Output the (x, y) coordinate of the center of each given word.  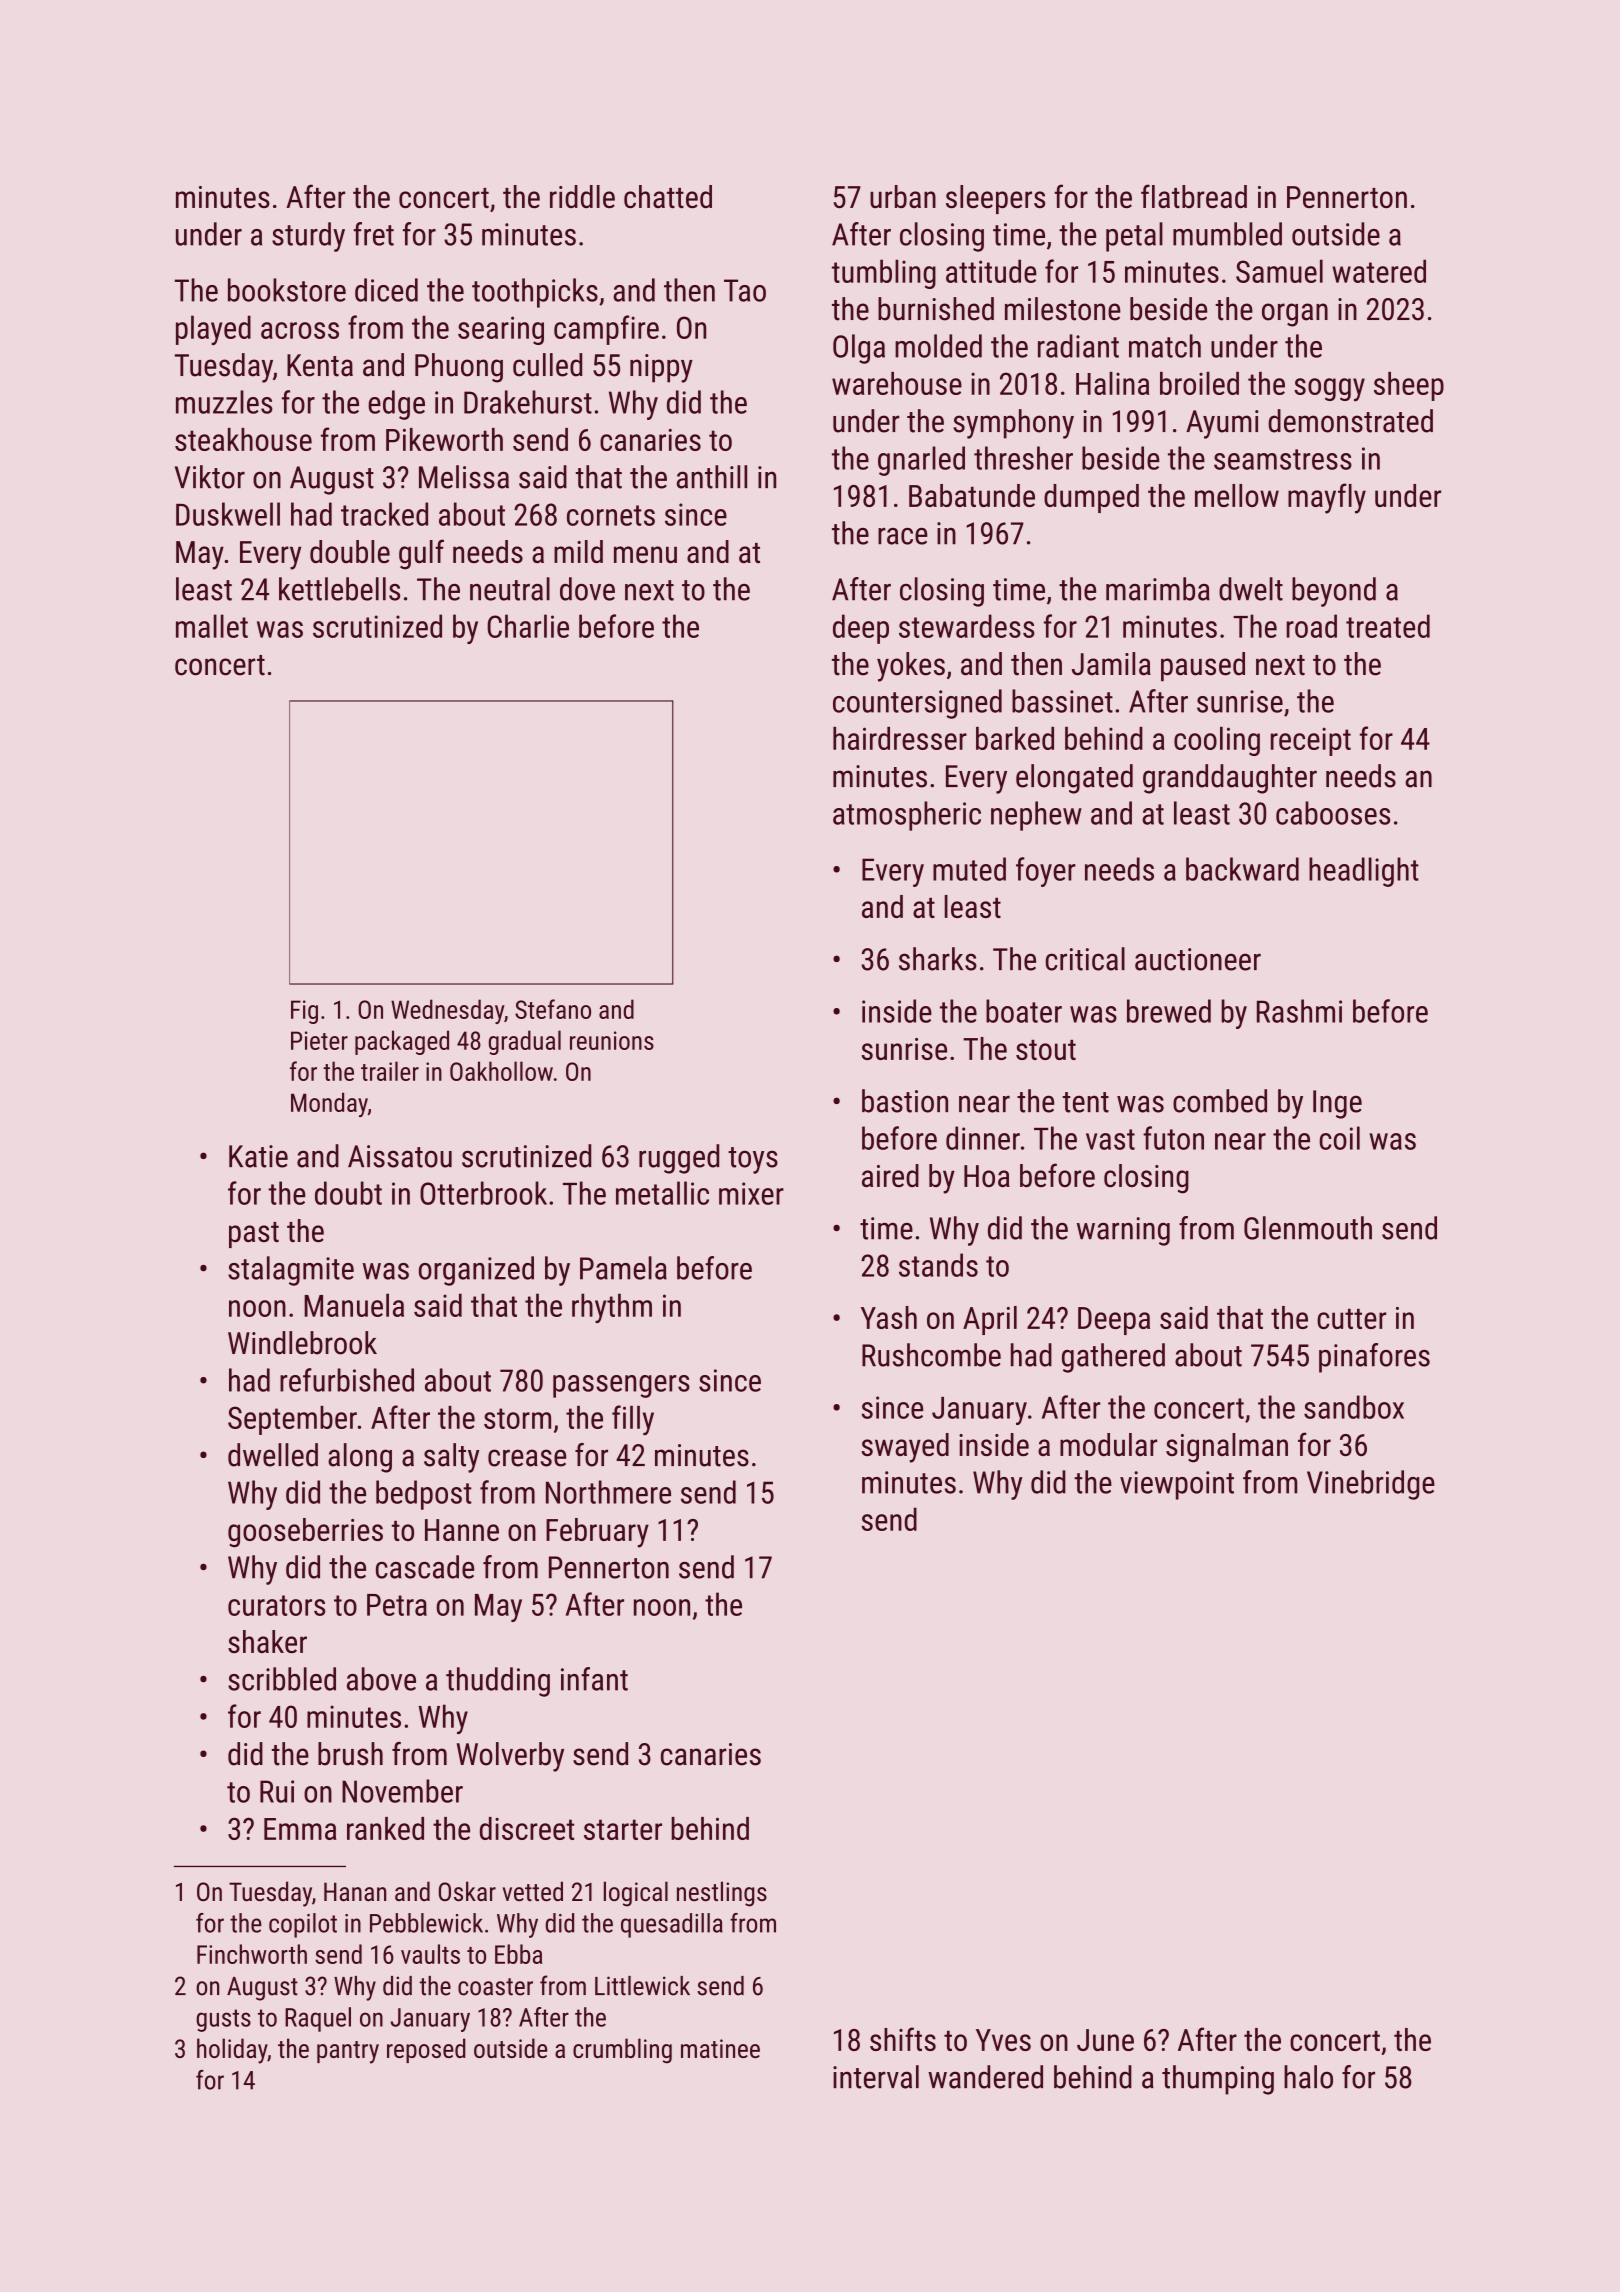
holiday (232, 2051)
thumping (1218, 2080)
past (254, 1235)
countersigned (917, 704)
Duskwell (228, 514)
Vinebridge (1371, 1485)
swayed (905, 1448)
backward (1242, 869)
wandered (985, 2077)
